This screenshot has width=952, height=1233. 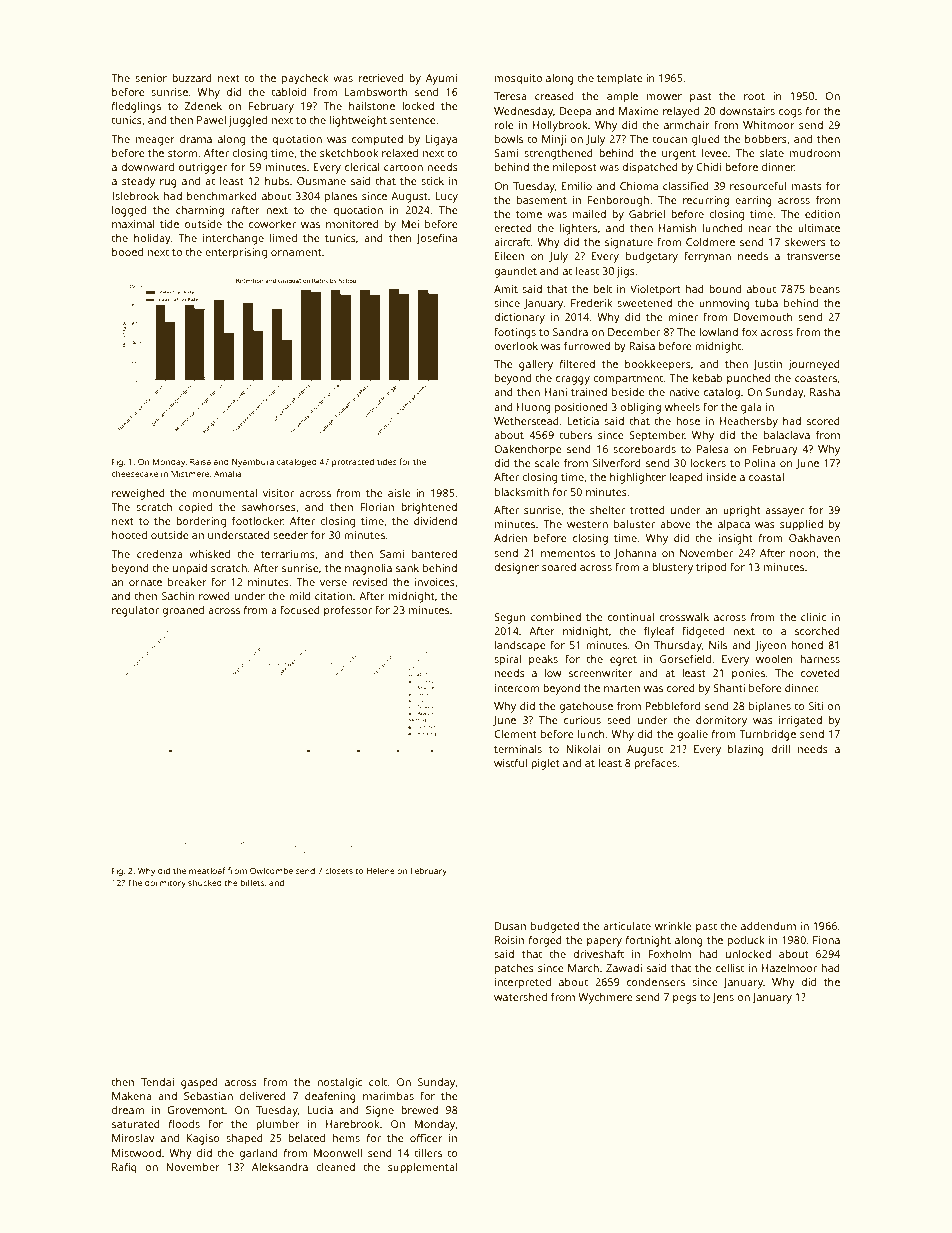 What do you see at coordinates (517, 688) in the screenshot?
I see `intercom` at bounding box center [517, 688].
